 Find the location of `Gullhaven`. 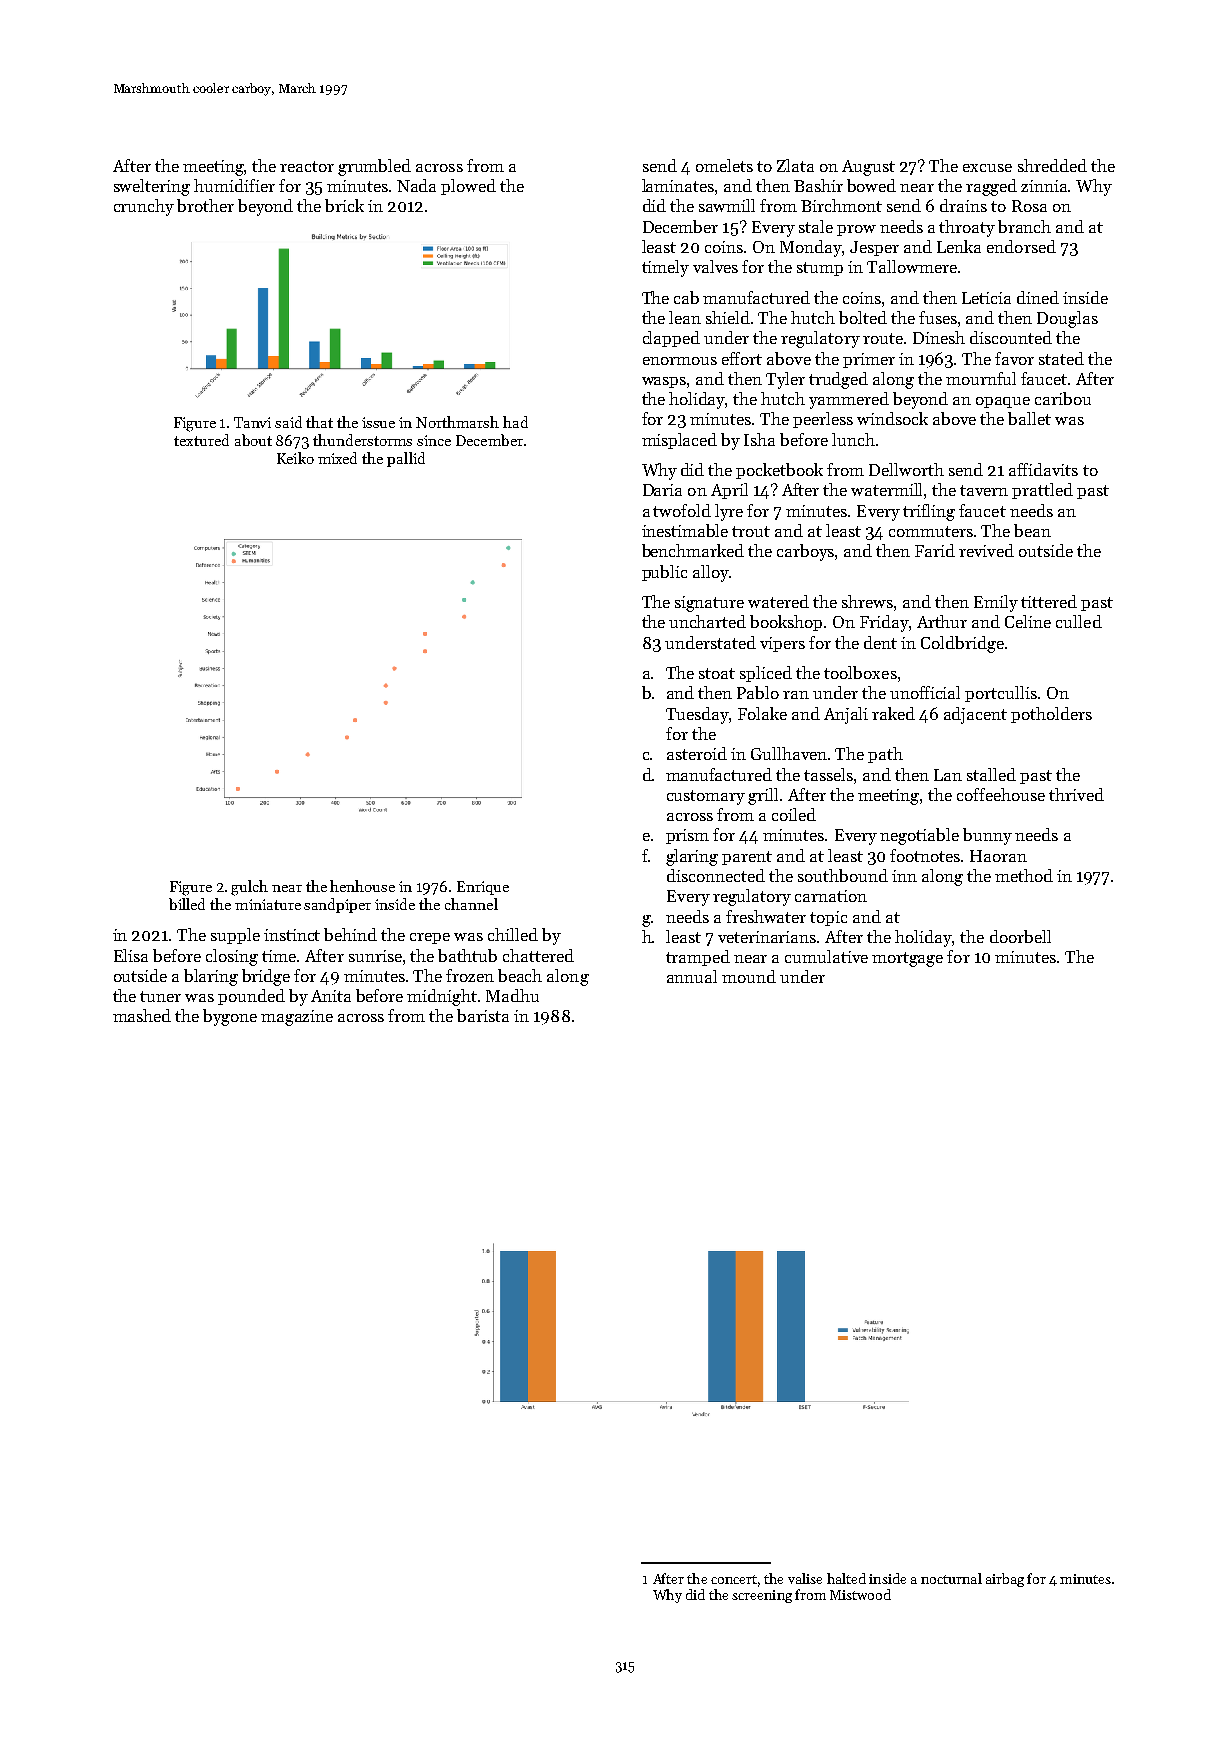

Gullhaven is located at coordinates (789, 753).
